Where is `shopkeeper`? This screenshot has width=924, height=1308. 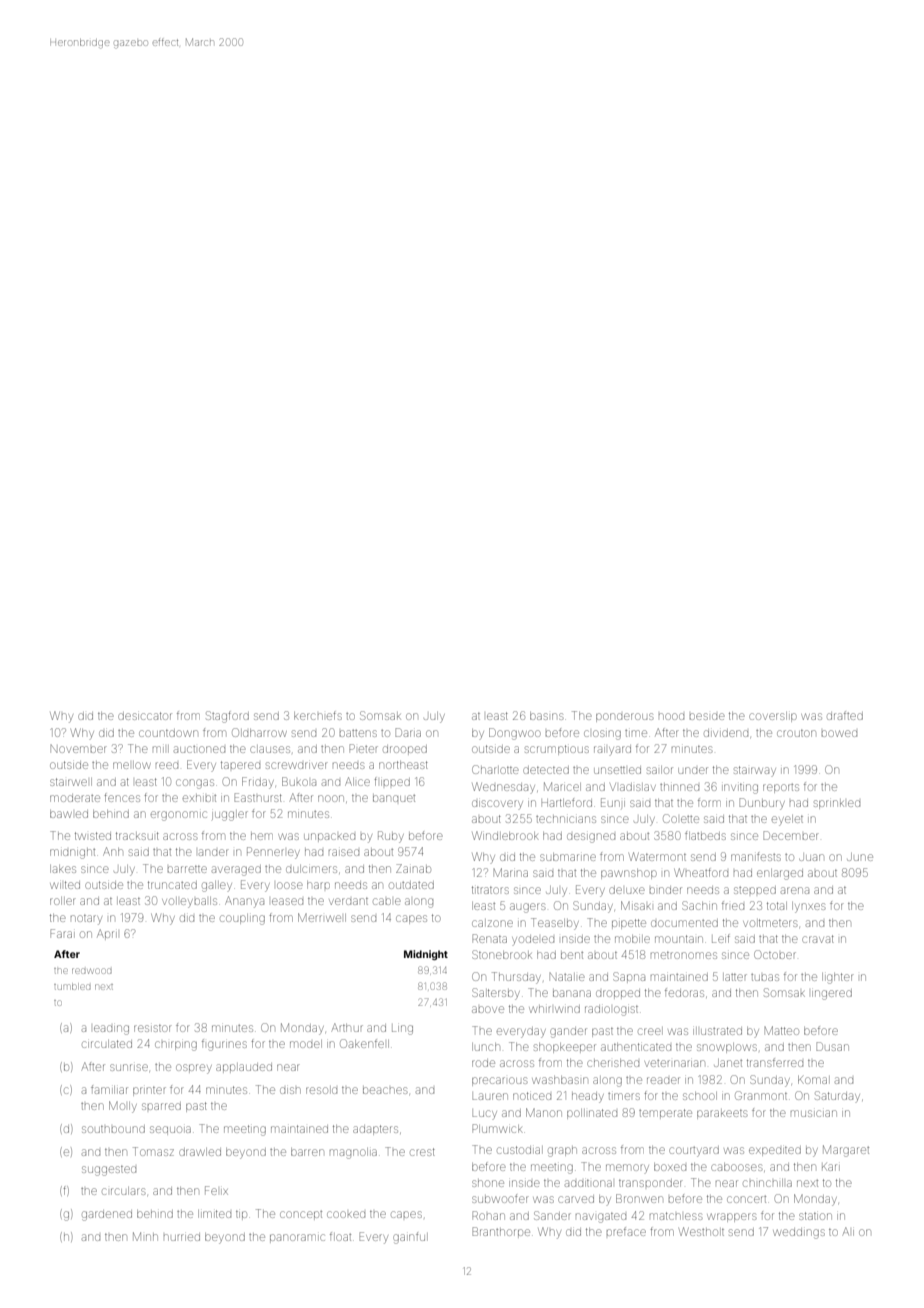 shopkeeper is located at coordinates (565, 1048).
